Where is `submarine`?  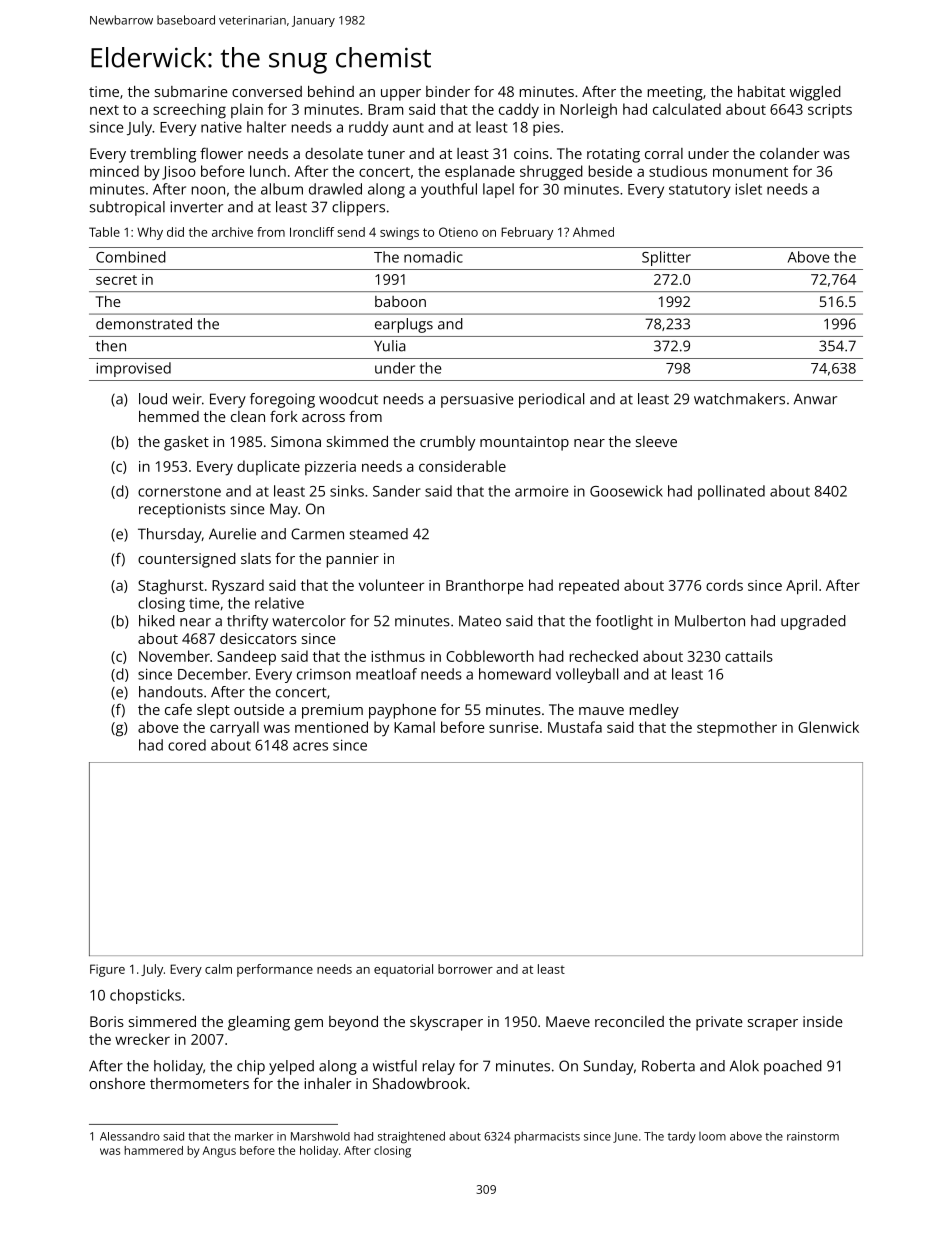 submarine is located at coordinates (191, 91).
